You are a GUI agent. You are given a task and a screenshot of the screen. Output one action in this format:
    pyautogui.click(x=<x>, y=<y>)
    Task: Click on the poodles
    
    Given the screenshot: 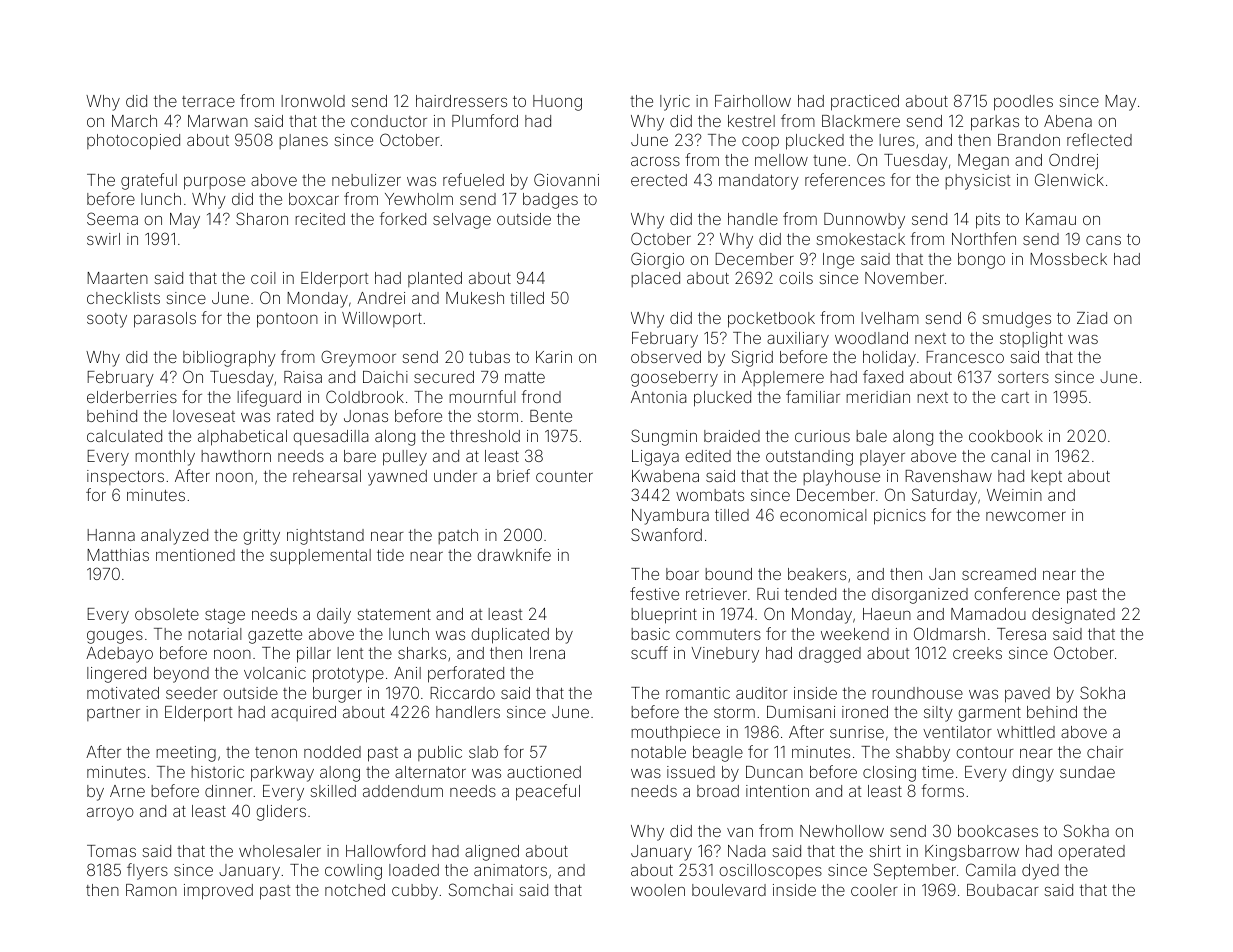 What is the action you would take?
    pyautogui.click(x=1023, y=103)
